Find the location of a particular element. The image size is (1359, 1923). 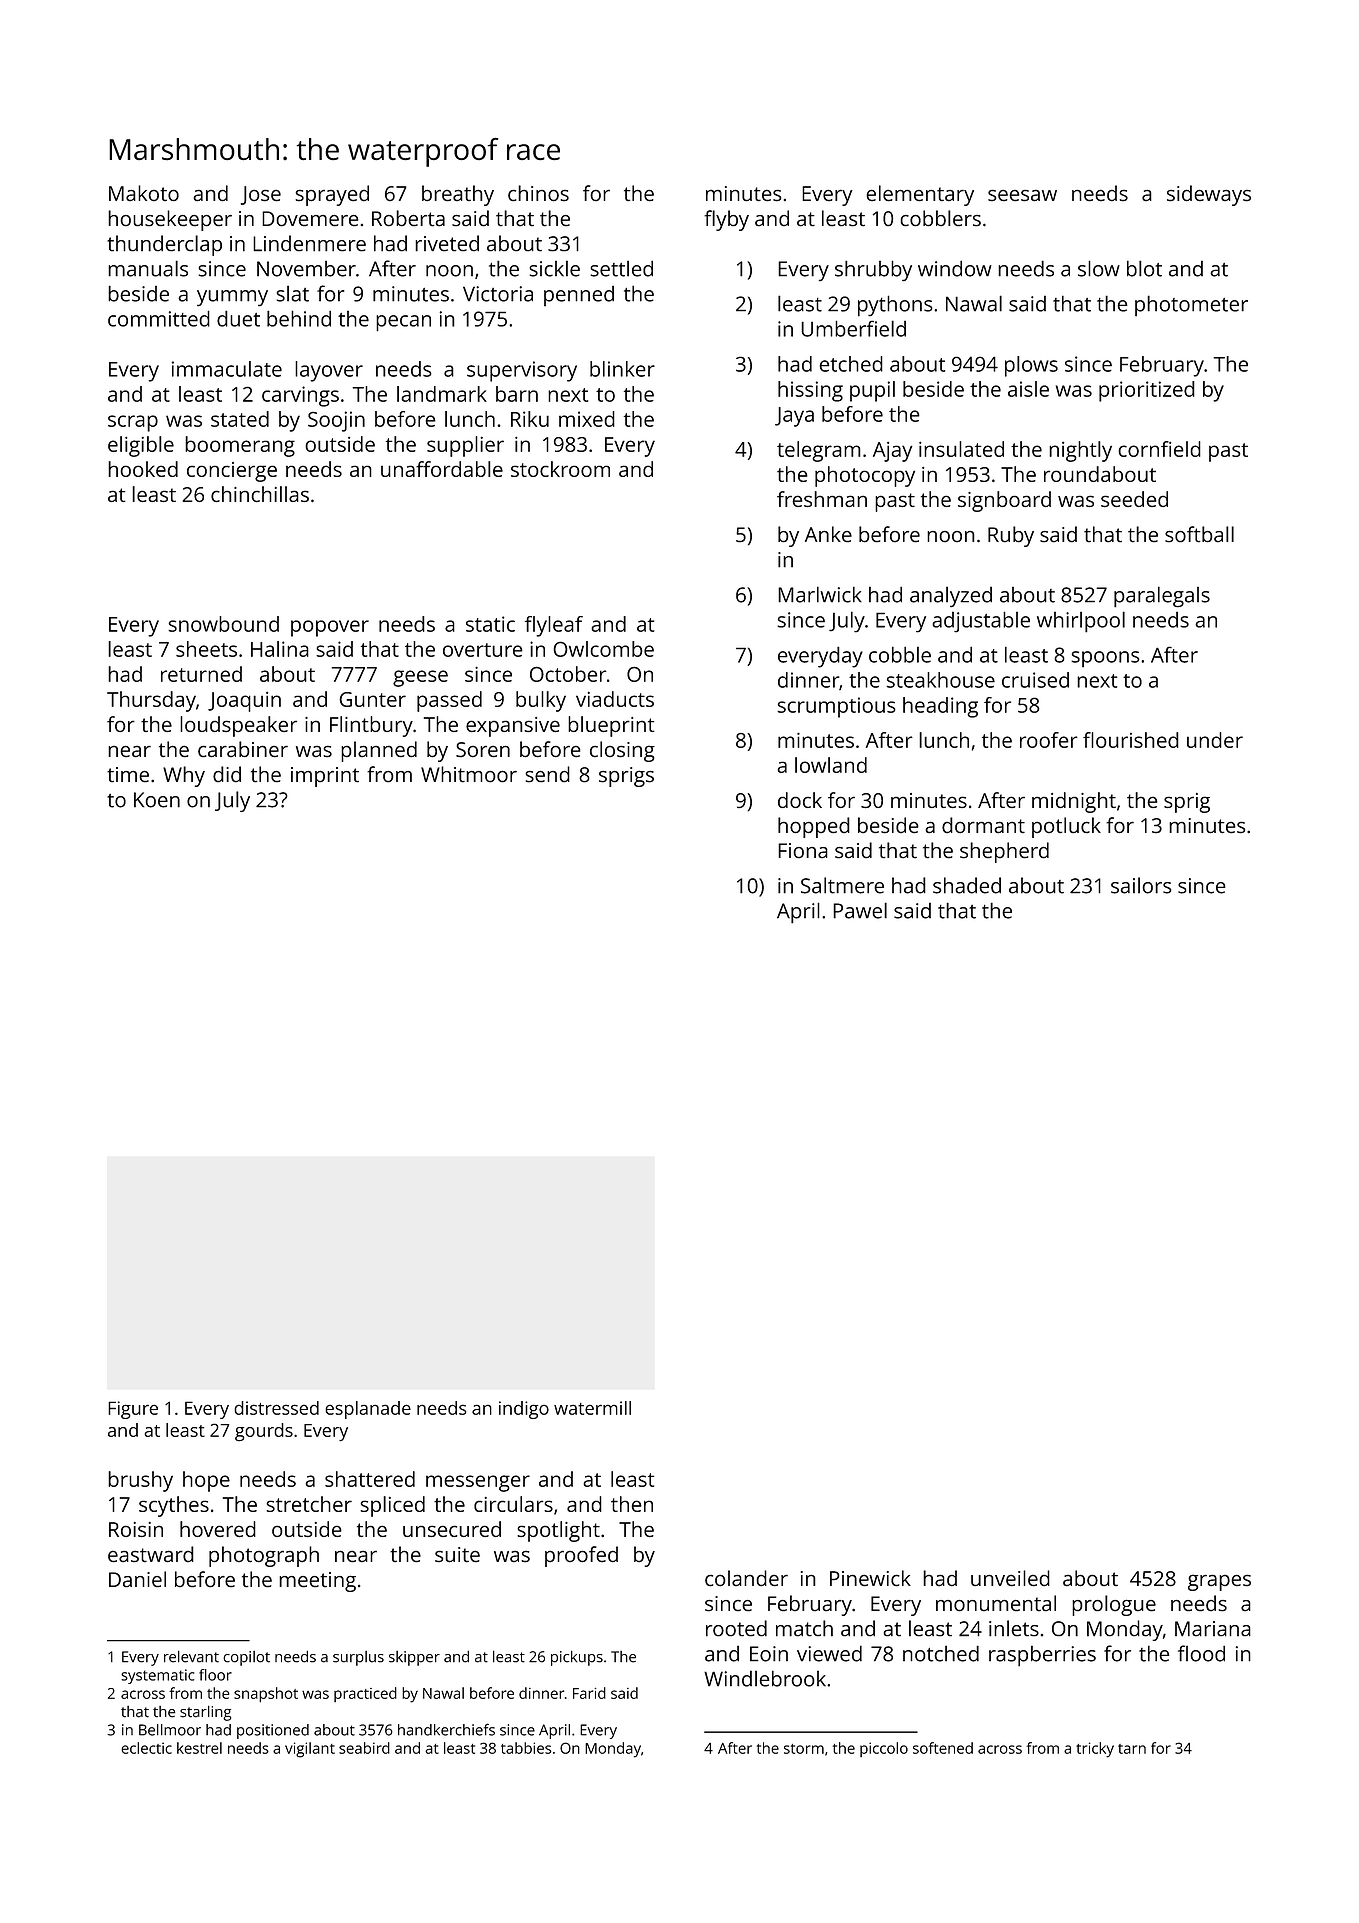

mixed is located at coordinates (587, 419).
